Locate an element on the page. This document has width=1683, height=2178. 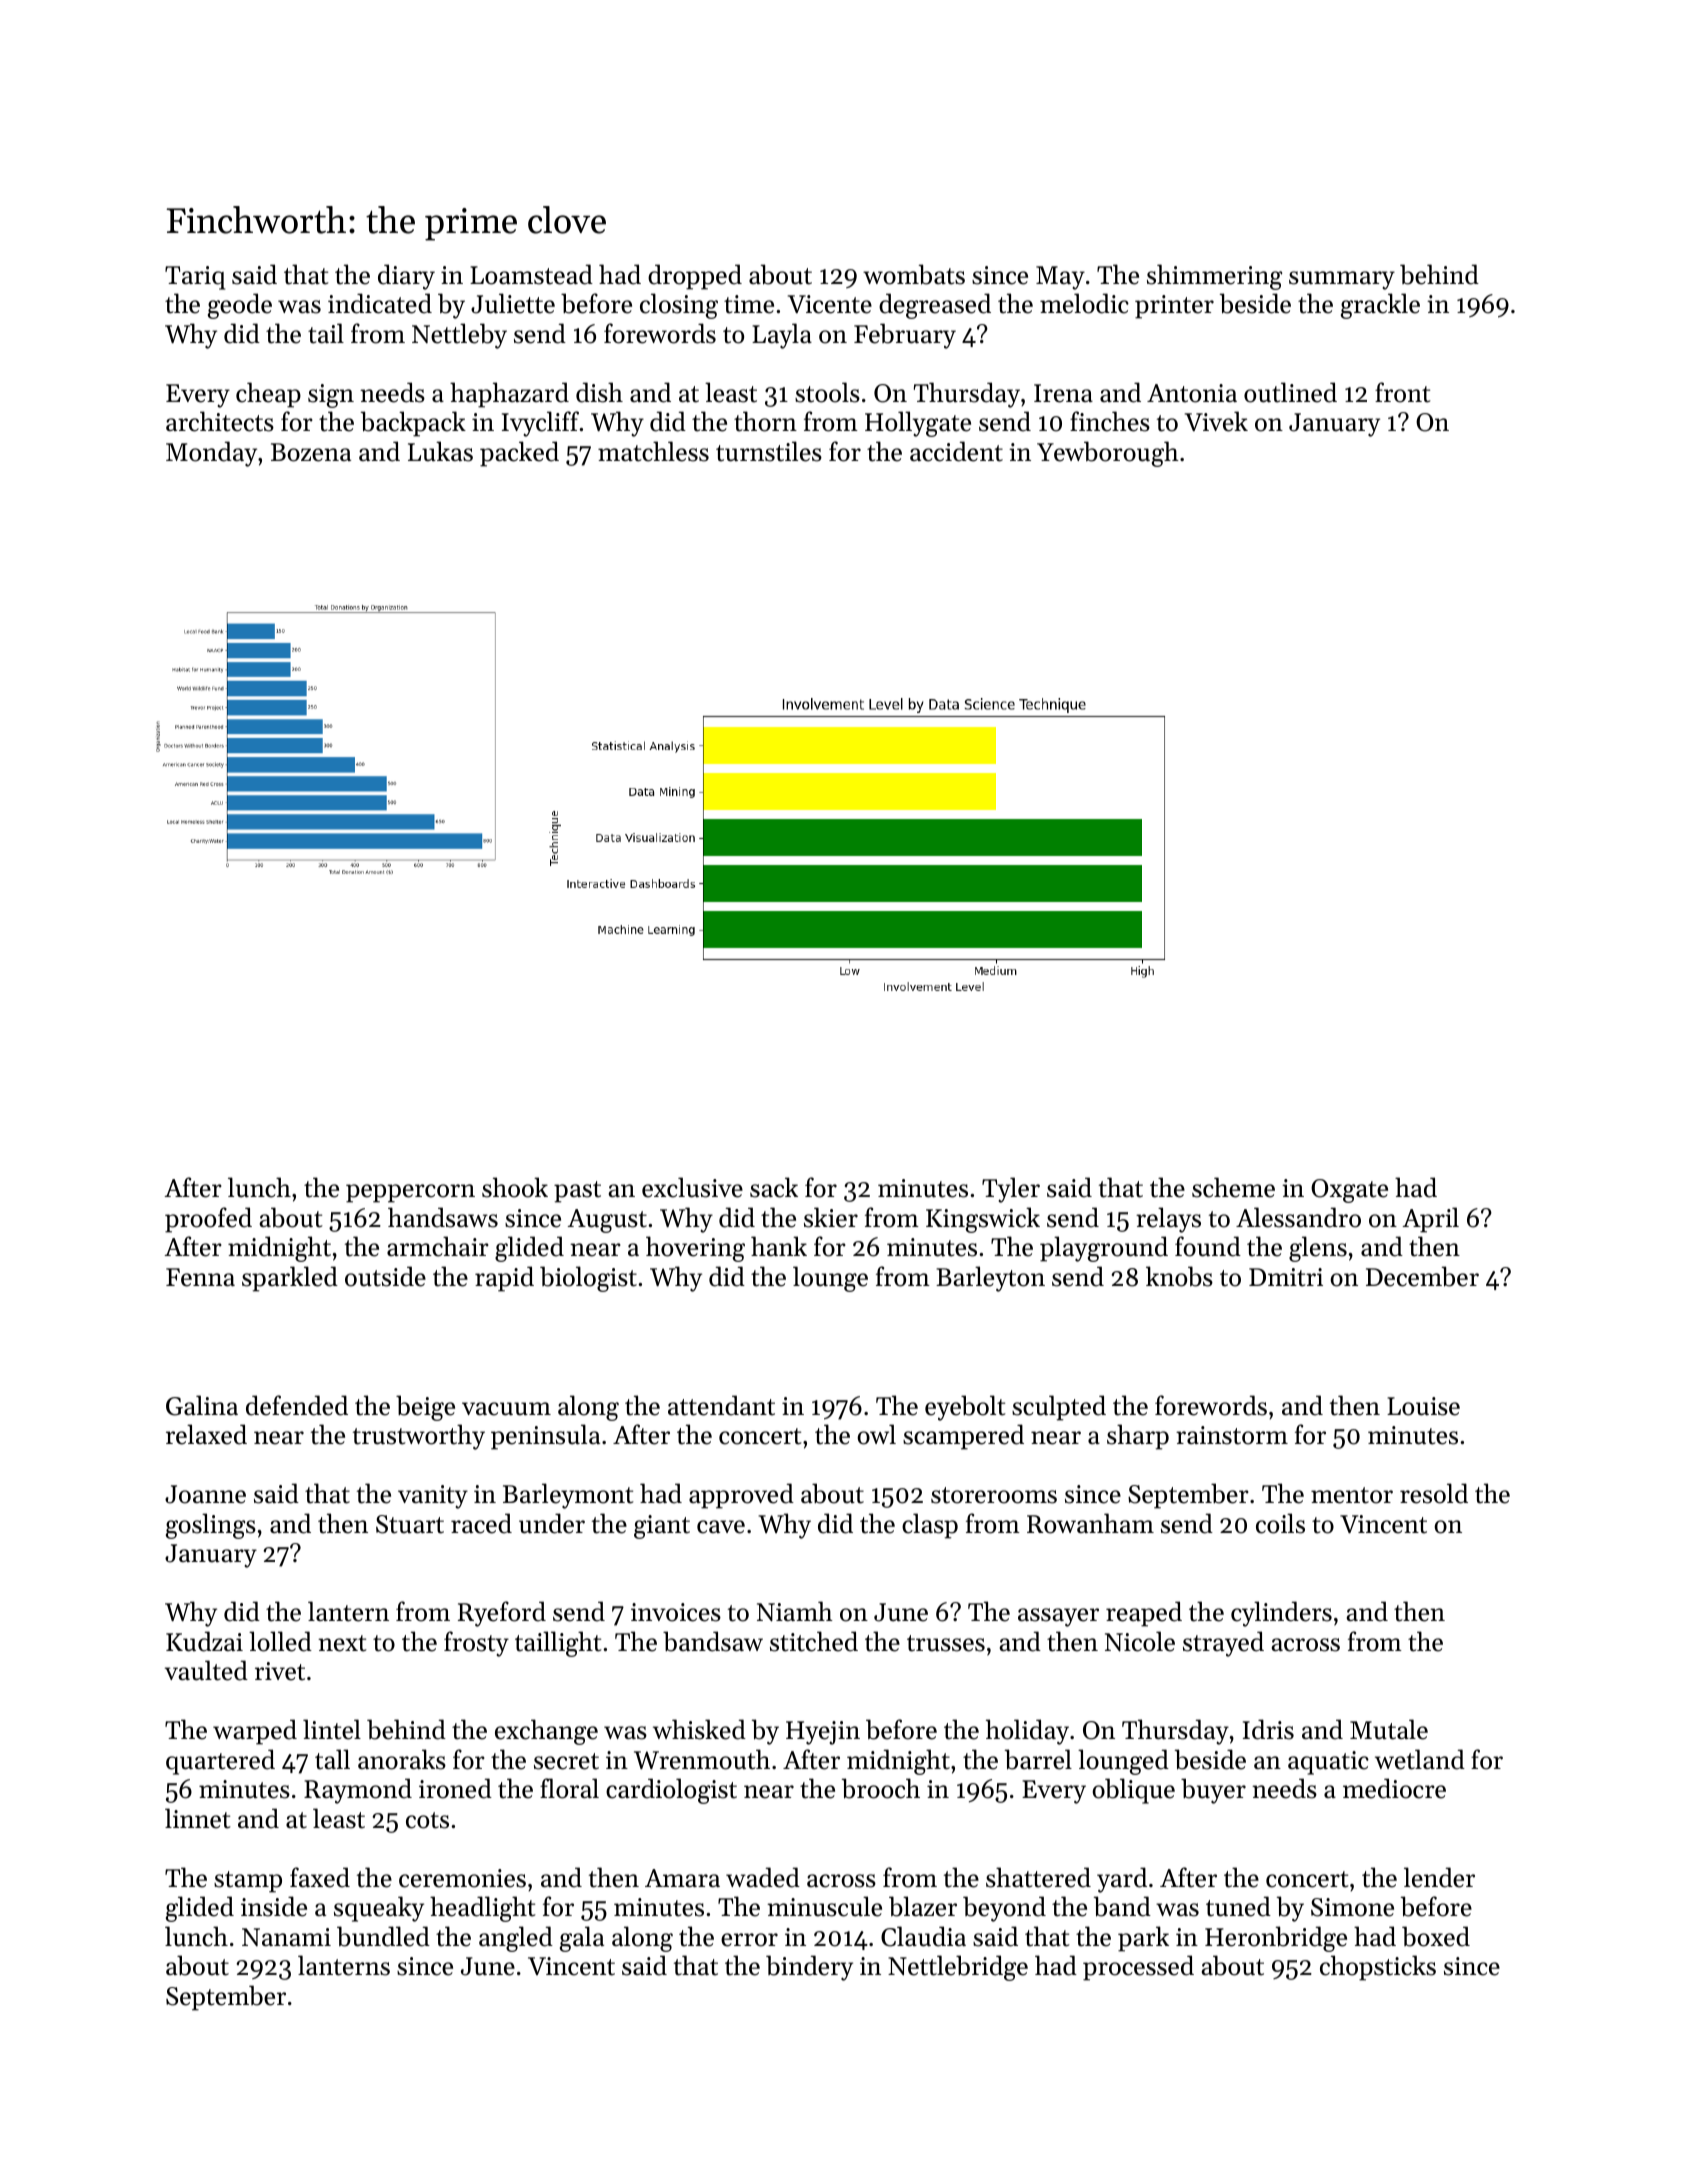
sack is located at coordinates (774, 1187).
